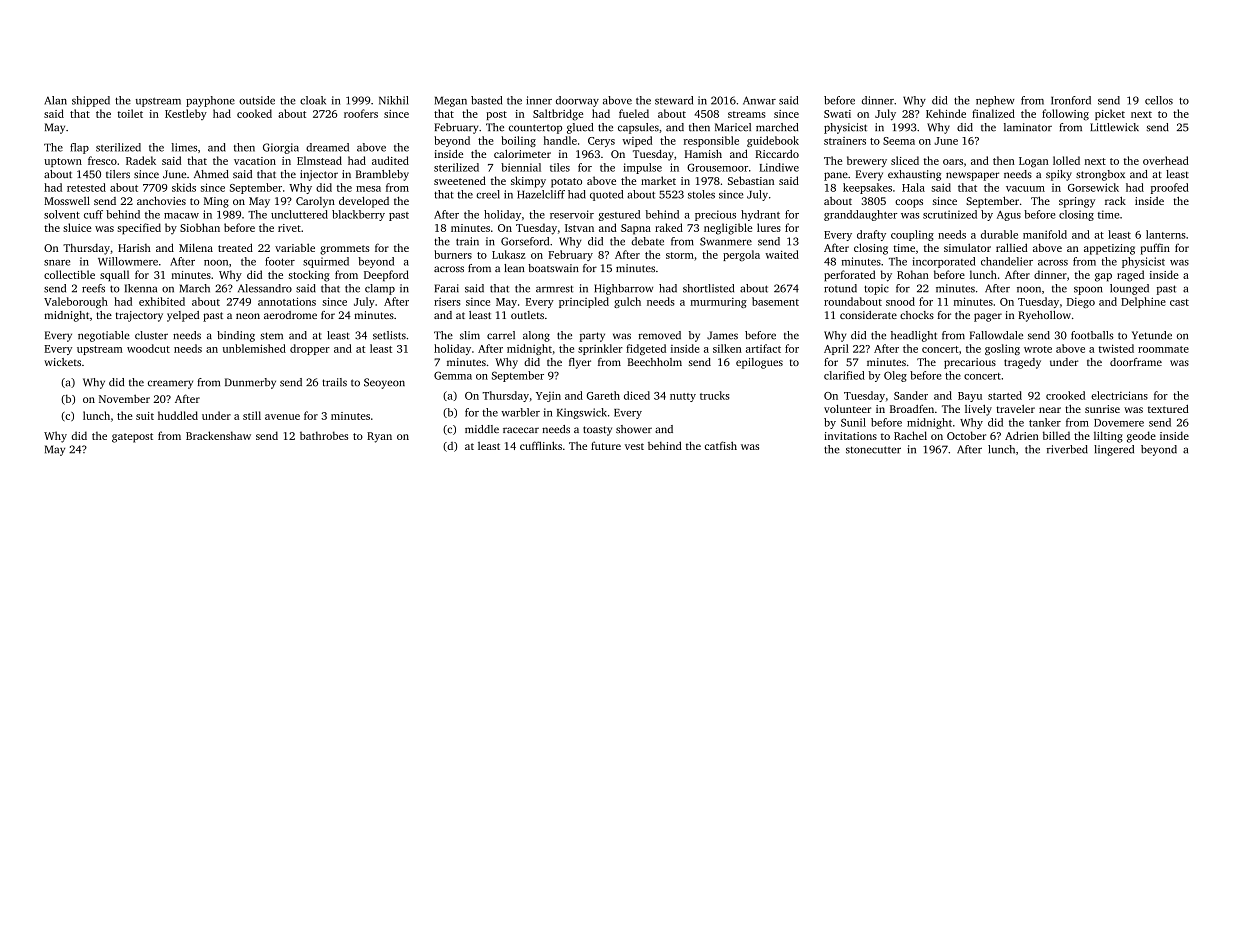  Describe the element at coordinates (584, 302) in the image. I see `principled` at that location.
